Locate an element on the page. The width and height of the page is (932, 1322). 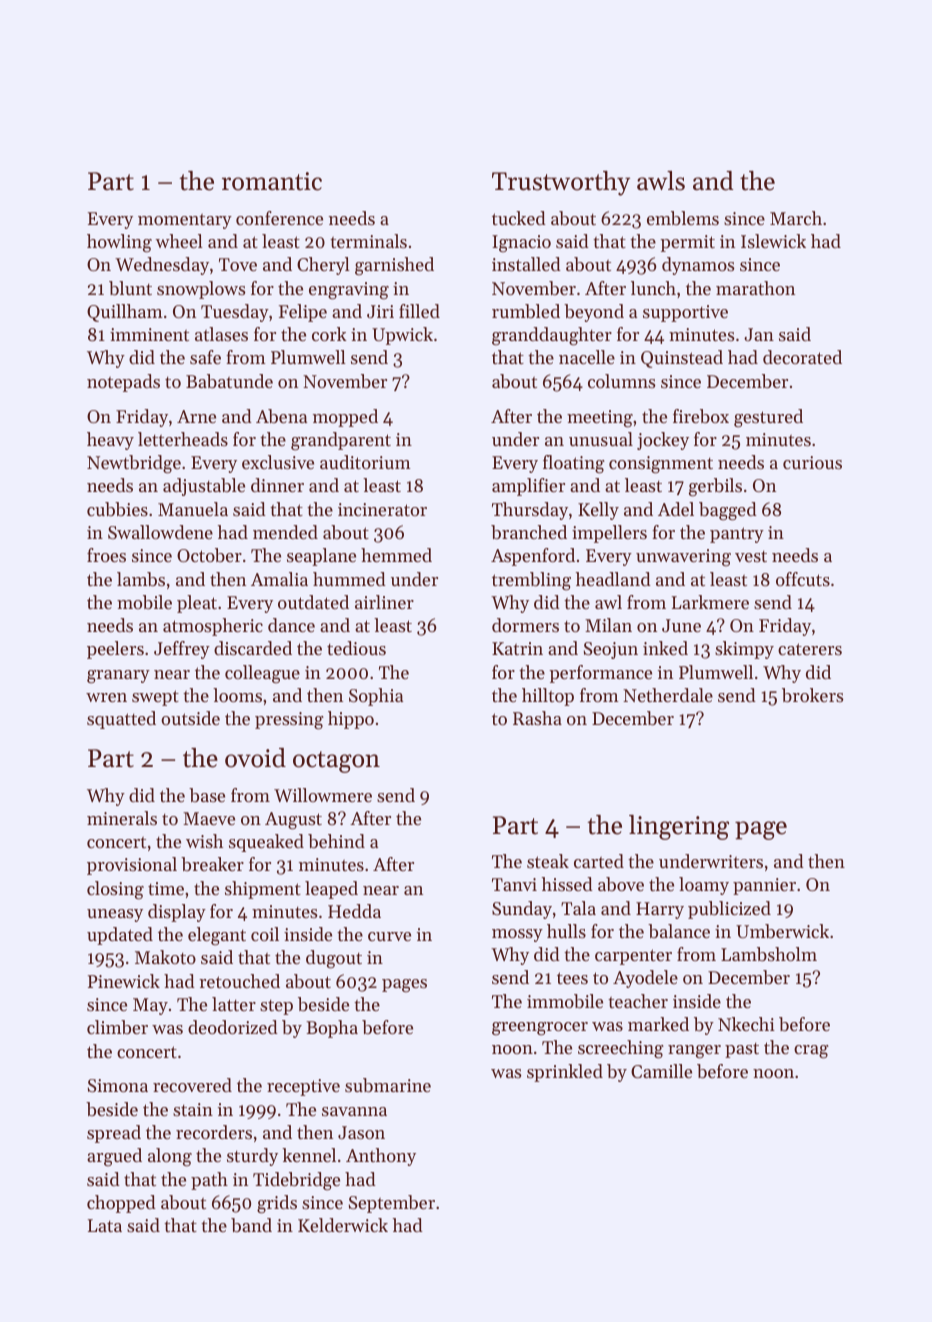
Ignacio is located at coordinates (521, 244).
